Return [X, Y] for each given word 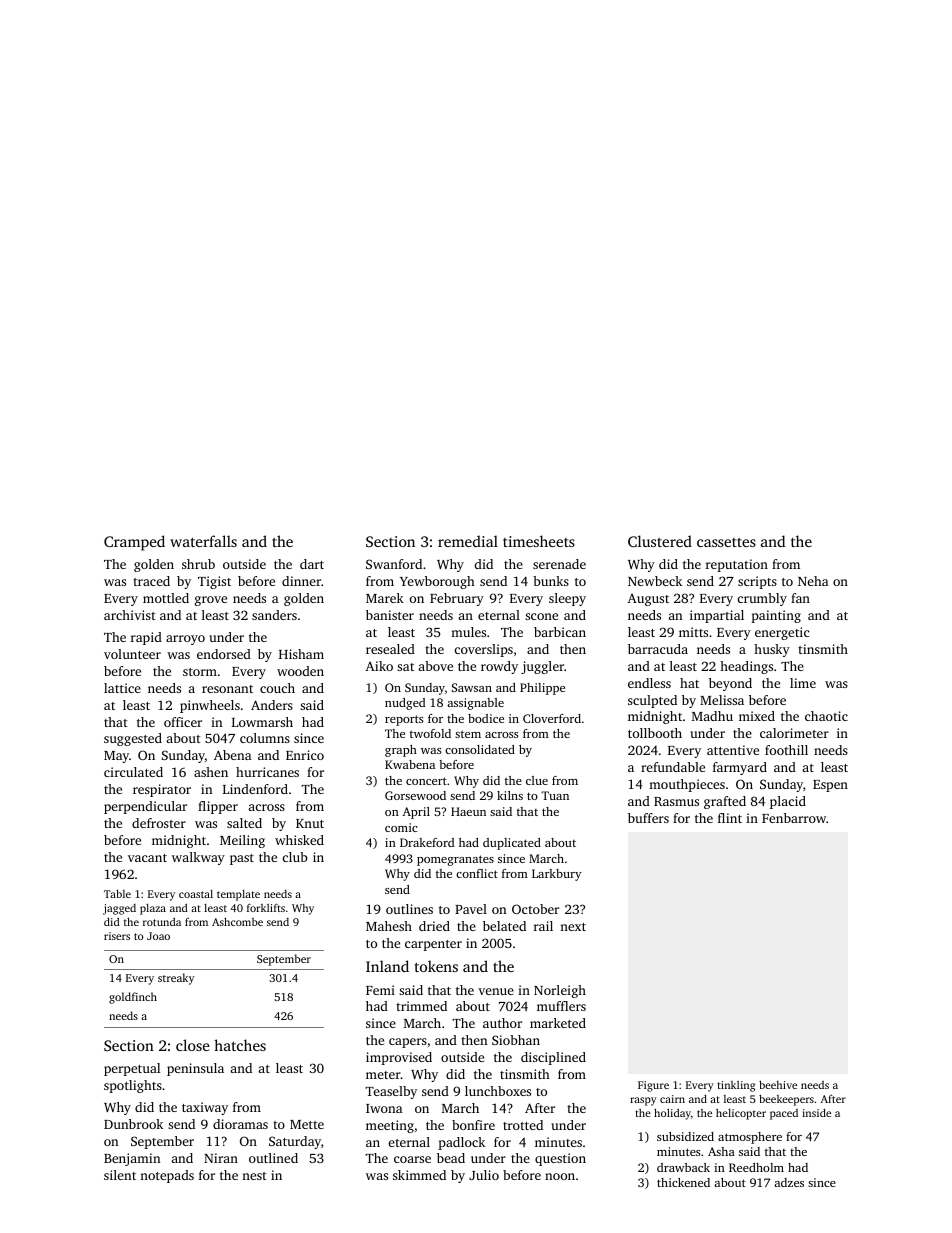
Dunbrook [133, 1124]
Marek [385, 598]
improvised [399, 1058]
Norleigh [560, 991]
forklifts [266, 907]
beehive [778, 1084]
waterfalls [203, 541]
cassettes [726, 542]
